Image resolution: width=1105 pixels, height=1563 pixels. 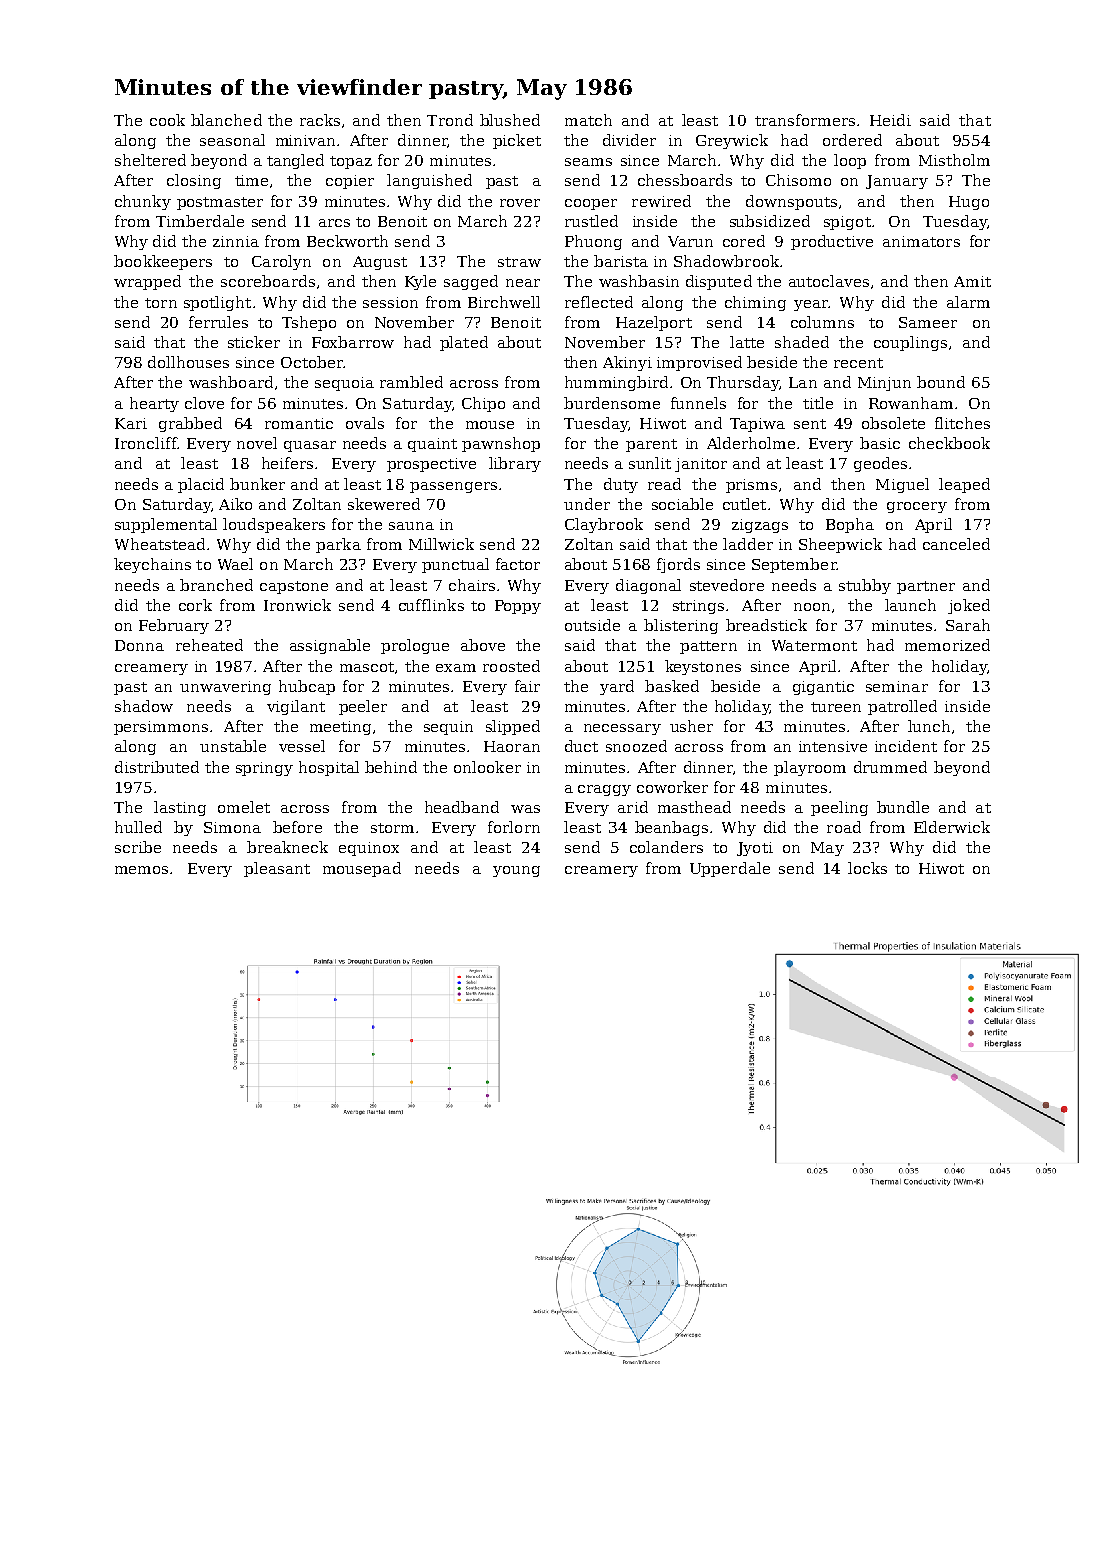 What do you see at coordinates (287, 463) in the page?
I see `heifers` at bounding box center [287, 463].
